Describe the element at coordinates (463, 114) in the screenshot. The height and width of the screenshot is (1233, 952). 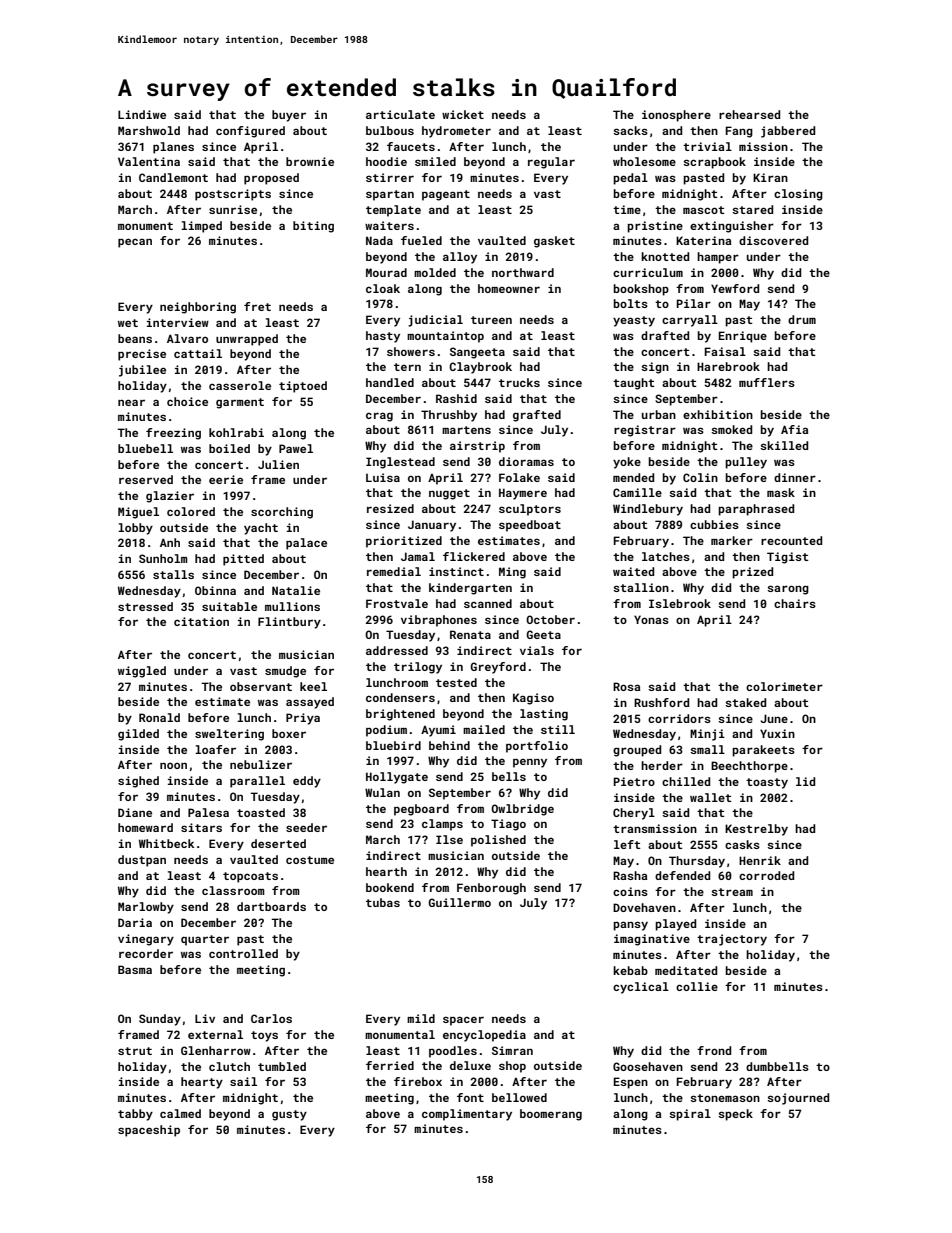
I see `wicket` at that location.
